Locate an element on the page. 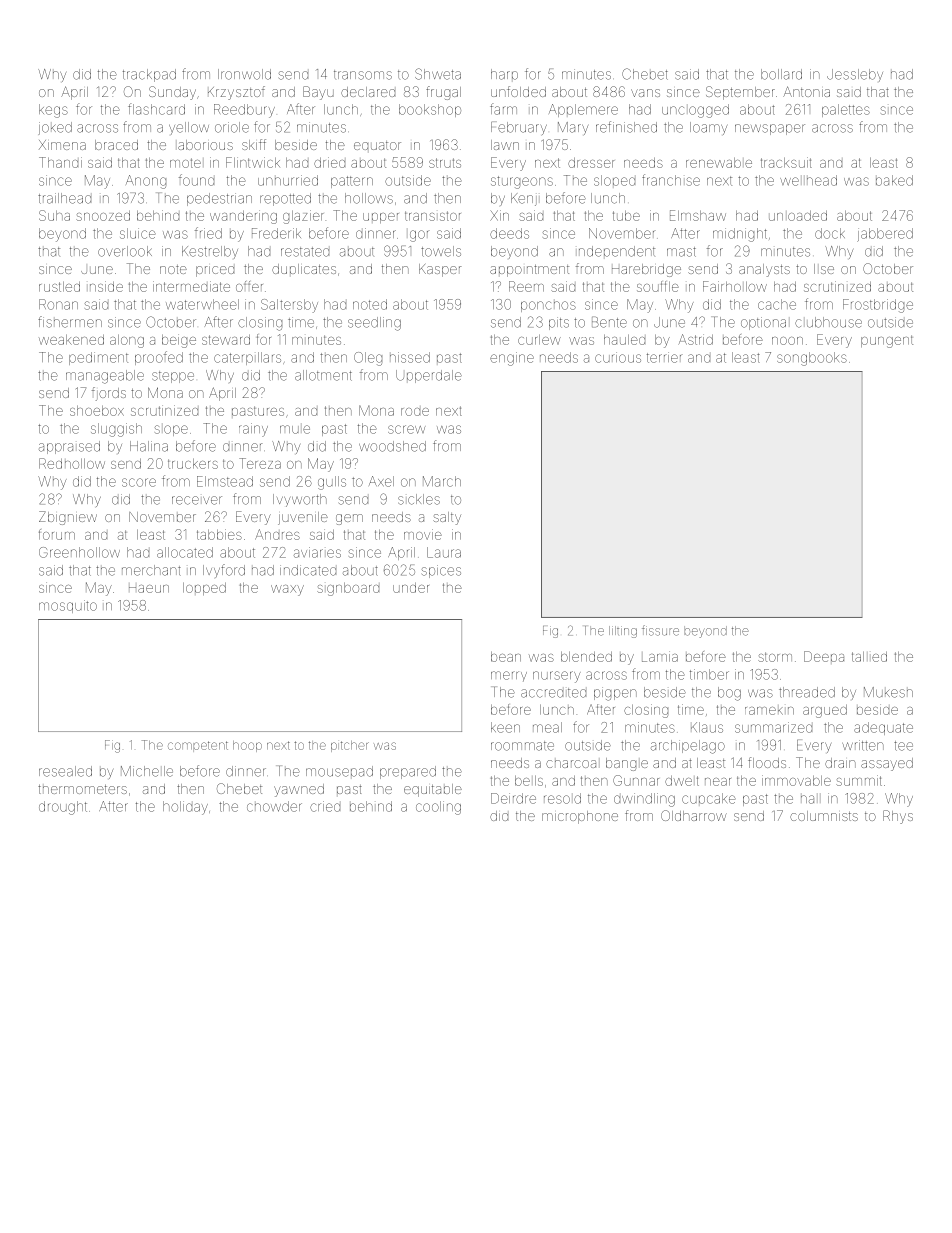  trackpad is located at coordinates (149, 75).
